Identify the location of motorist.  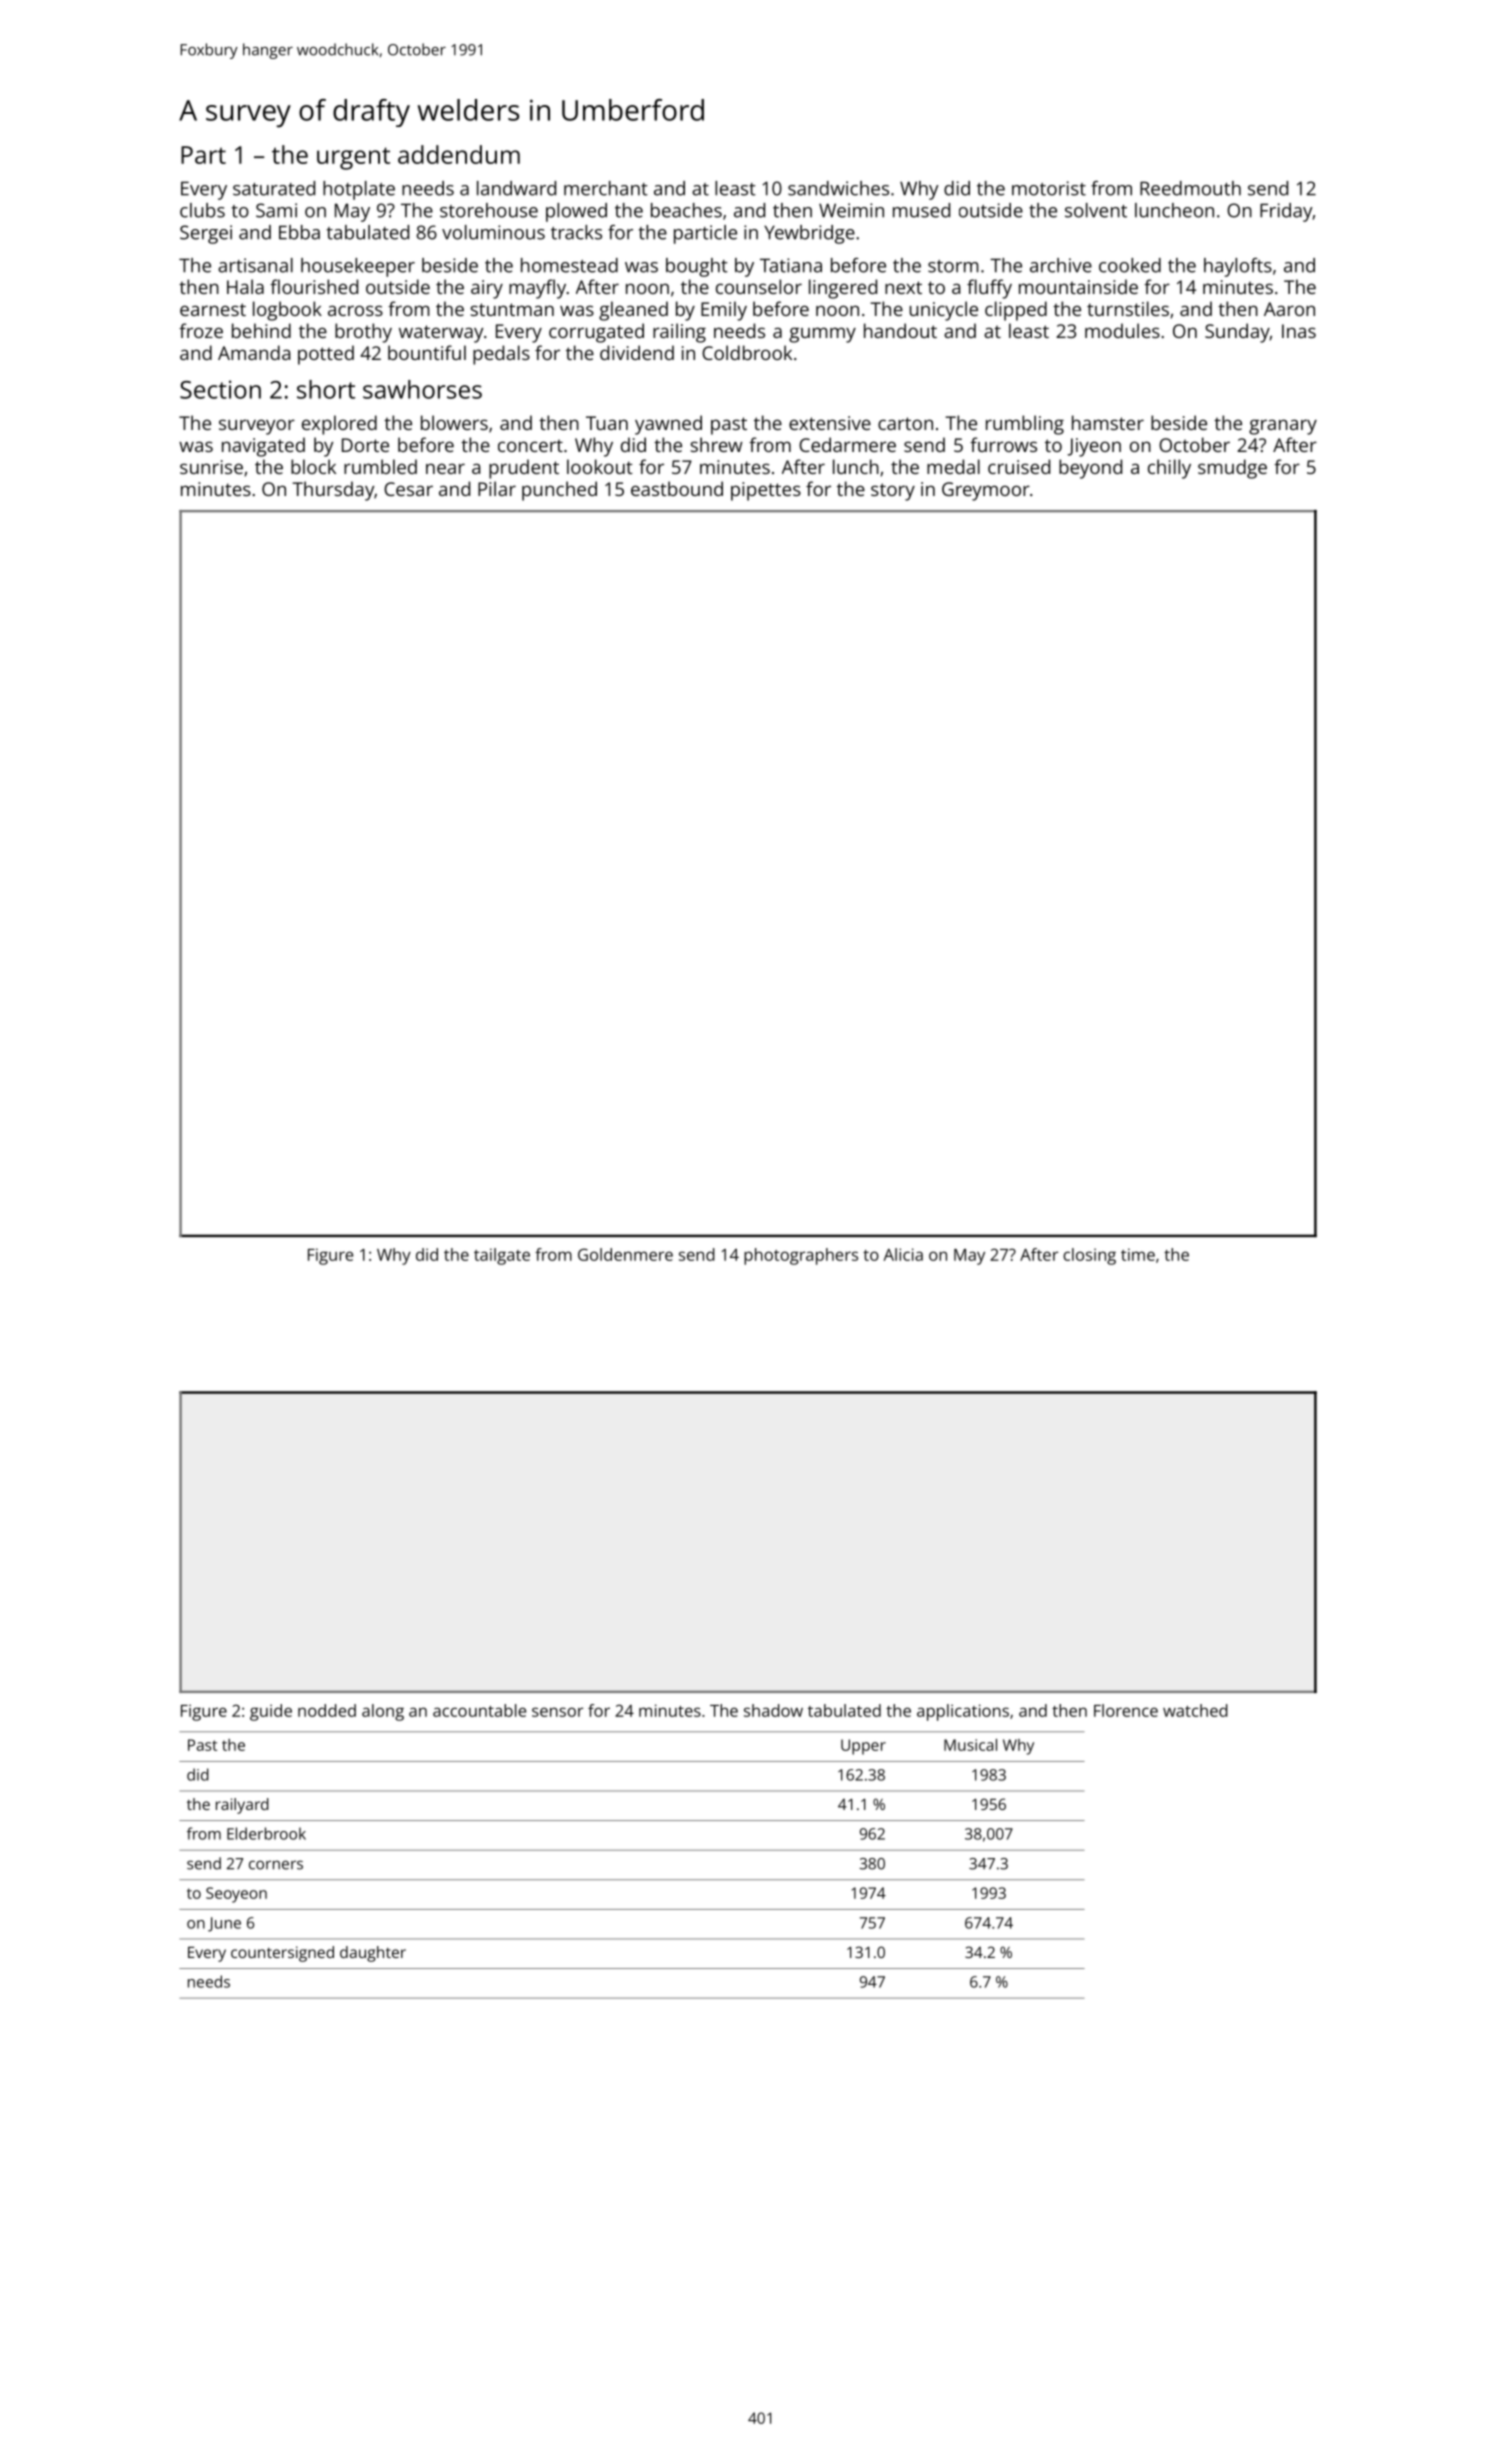
(1049, 188).
